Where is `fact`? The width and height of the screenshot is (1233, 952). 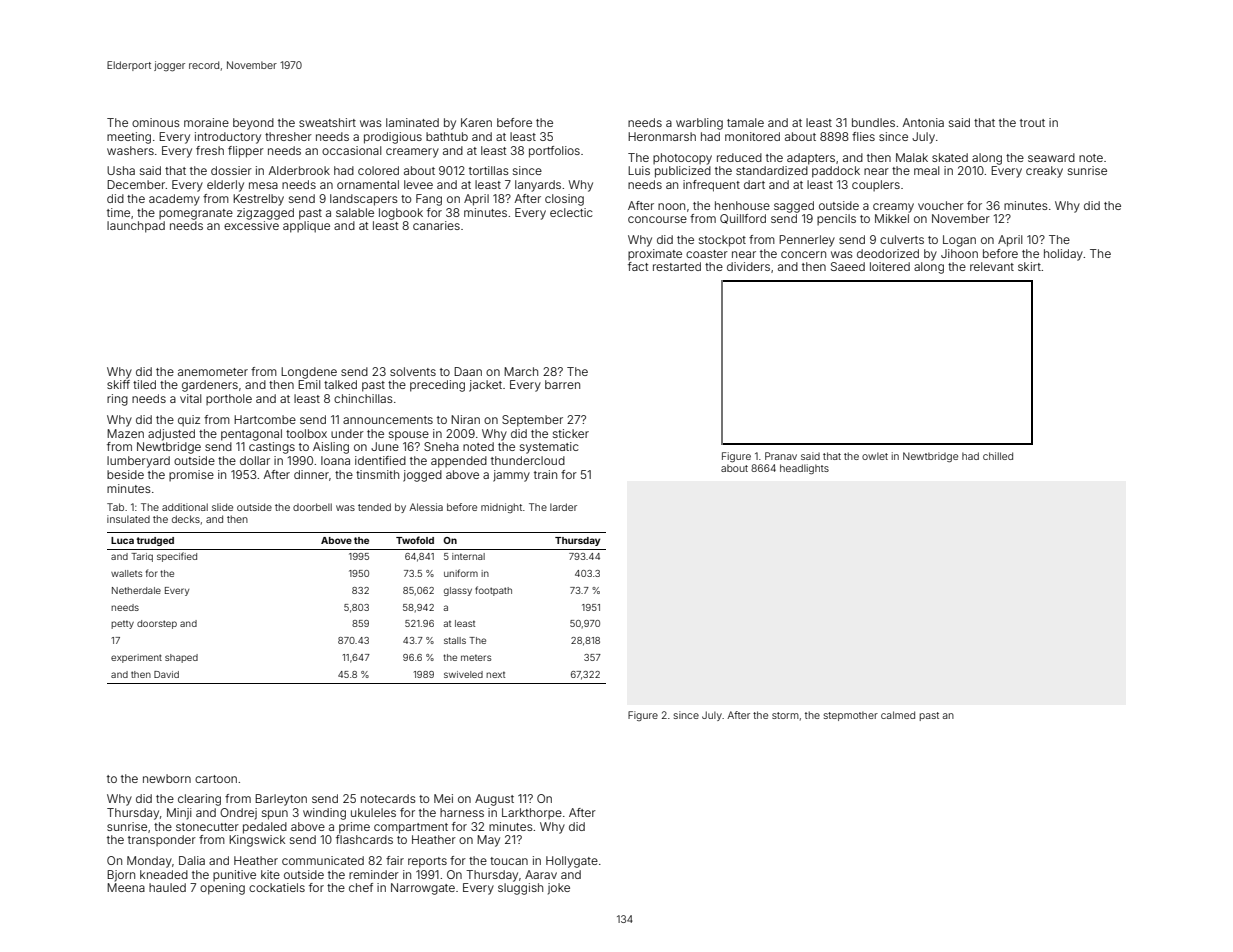 fact is located at coordinates (638, 266).
